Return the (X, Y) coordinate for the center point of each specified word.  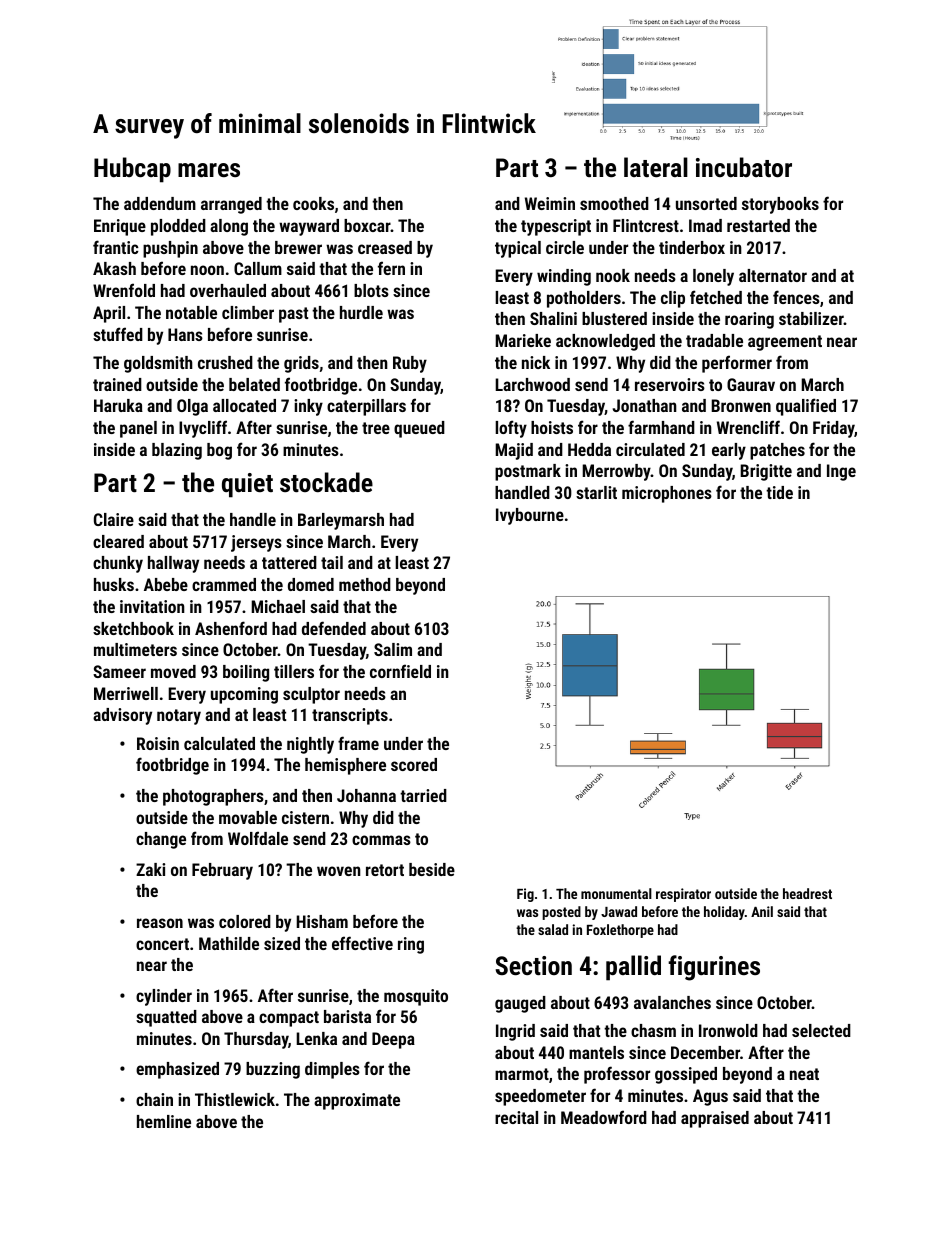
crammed (224, 584)
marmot (522, 1074)
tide (779, 492)
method (365, 584)
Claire (114, 519)
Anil (762, 911)
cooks (313, 203)
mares (209, 170)
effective (362, 943)
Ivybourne (530, 516)
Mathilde (229, 943)
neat (804, 1074)
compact (289, 1019)
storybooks (780, 205)
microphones (667, 494)
